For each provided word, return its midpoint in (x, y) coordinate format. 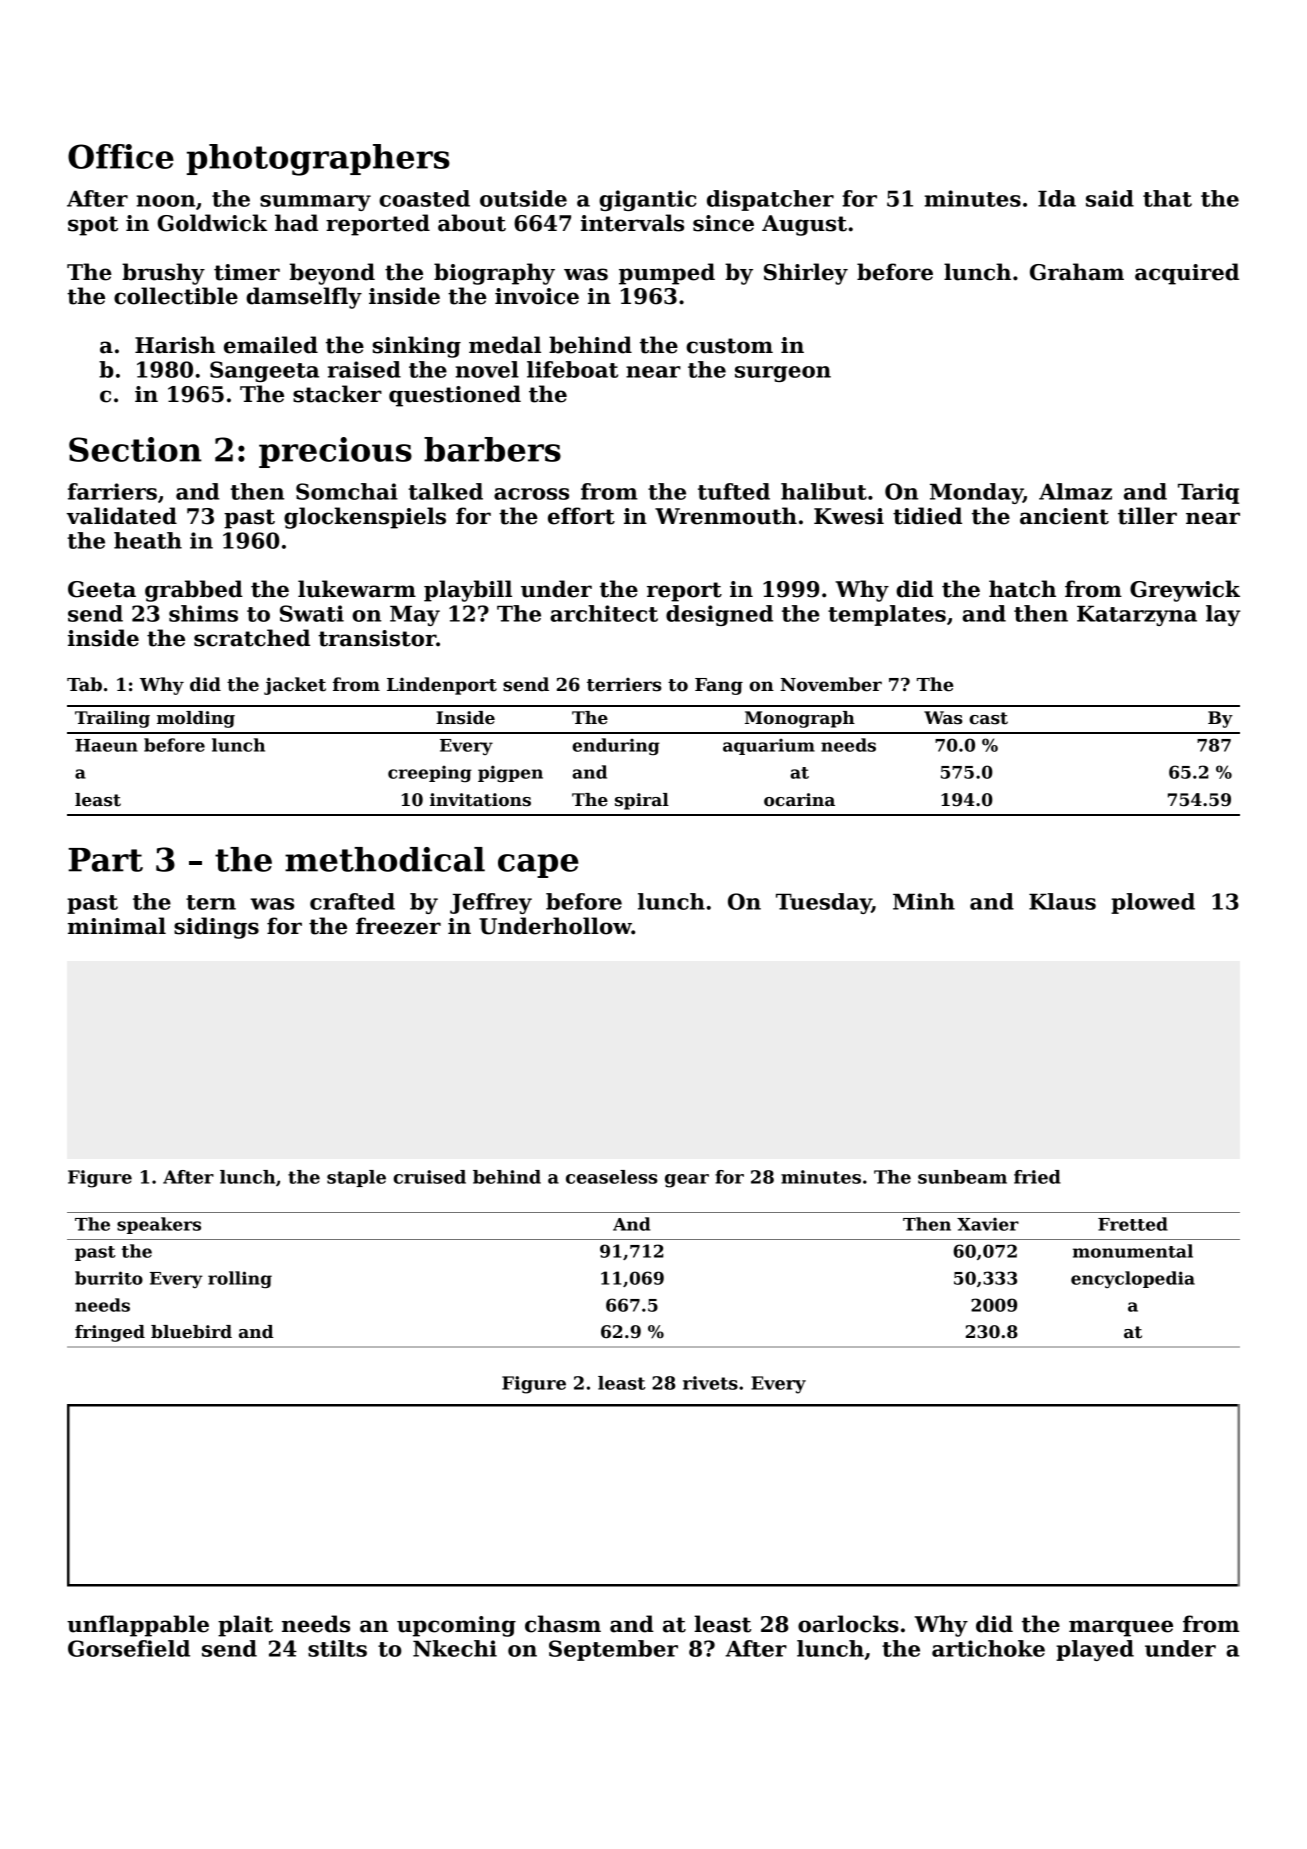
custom (729, 346)
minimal (117, 926)
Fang (719, 686)
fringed (110, 1333)
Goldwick (212, 223)
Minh (924, 901)
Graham (1077, 272)
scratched (252, 638)
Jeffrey (491, 903)
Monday (976, 493)
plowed (1153, 903)
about (472, 223)
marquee (1121, 1628)
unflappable (138, 1626)
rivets (710, 1383)
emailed (271, 345)
